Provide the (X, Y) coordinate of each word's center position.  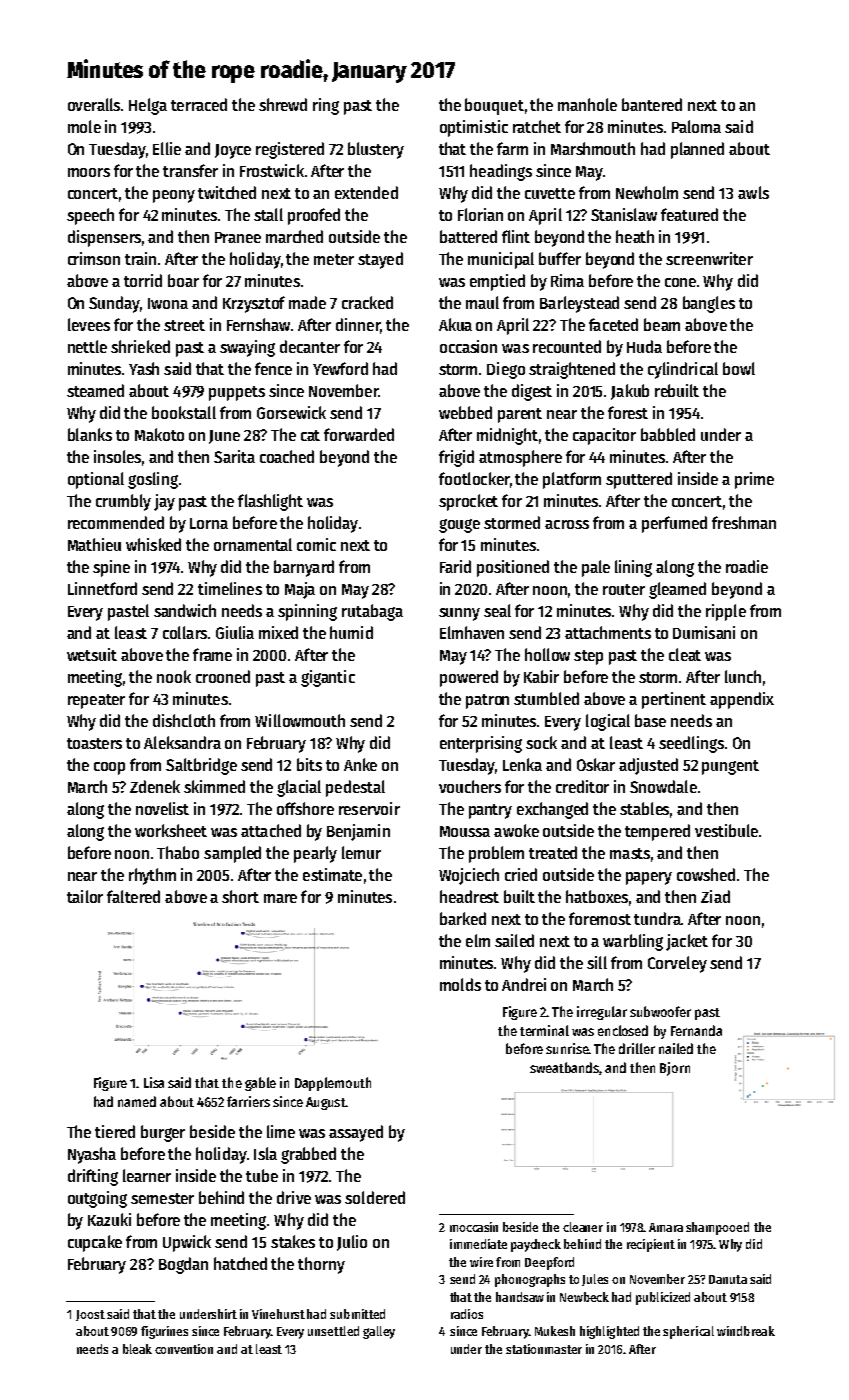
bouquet (494, 106)
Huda (644, 346)
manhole (587, 104)
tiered (115, 1131)
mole (84, 126)
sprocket (468, 502)
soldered (375, 1197)
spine (111, 568)
